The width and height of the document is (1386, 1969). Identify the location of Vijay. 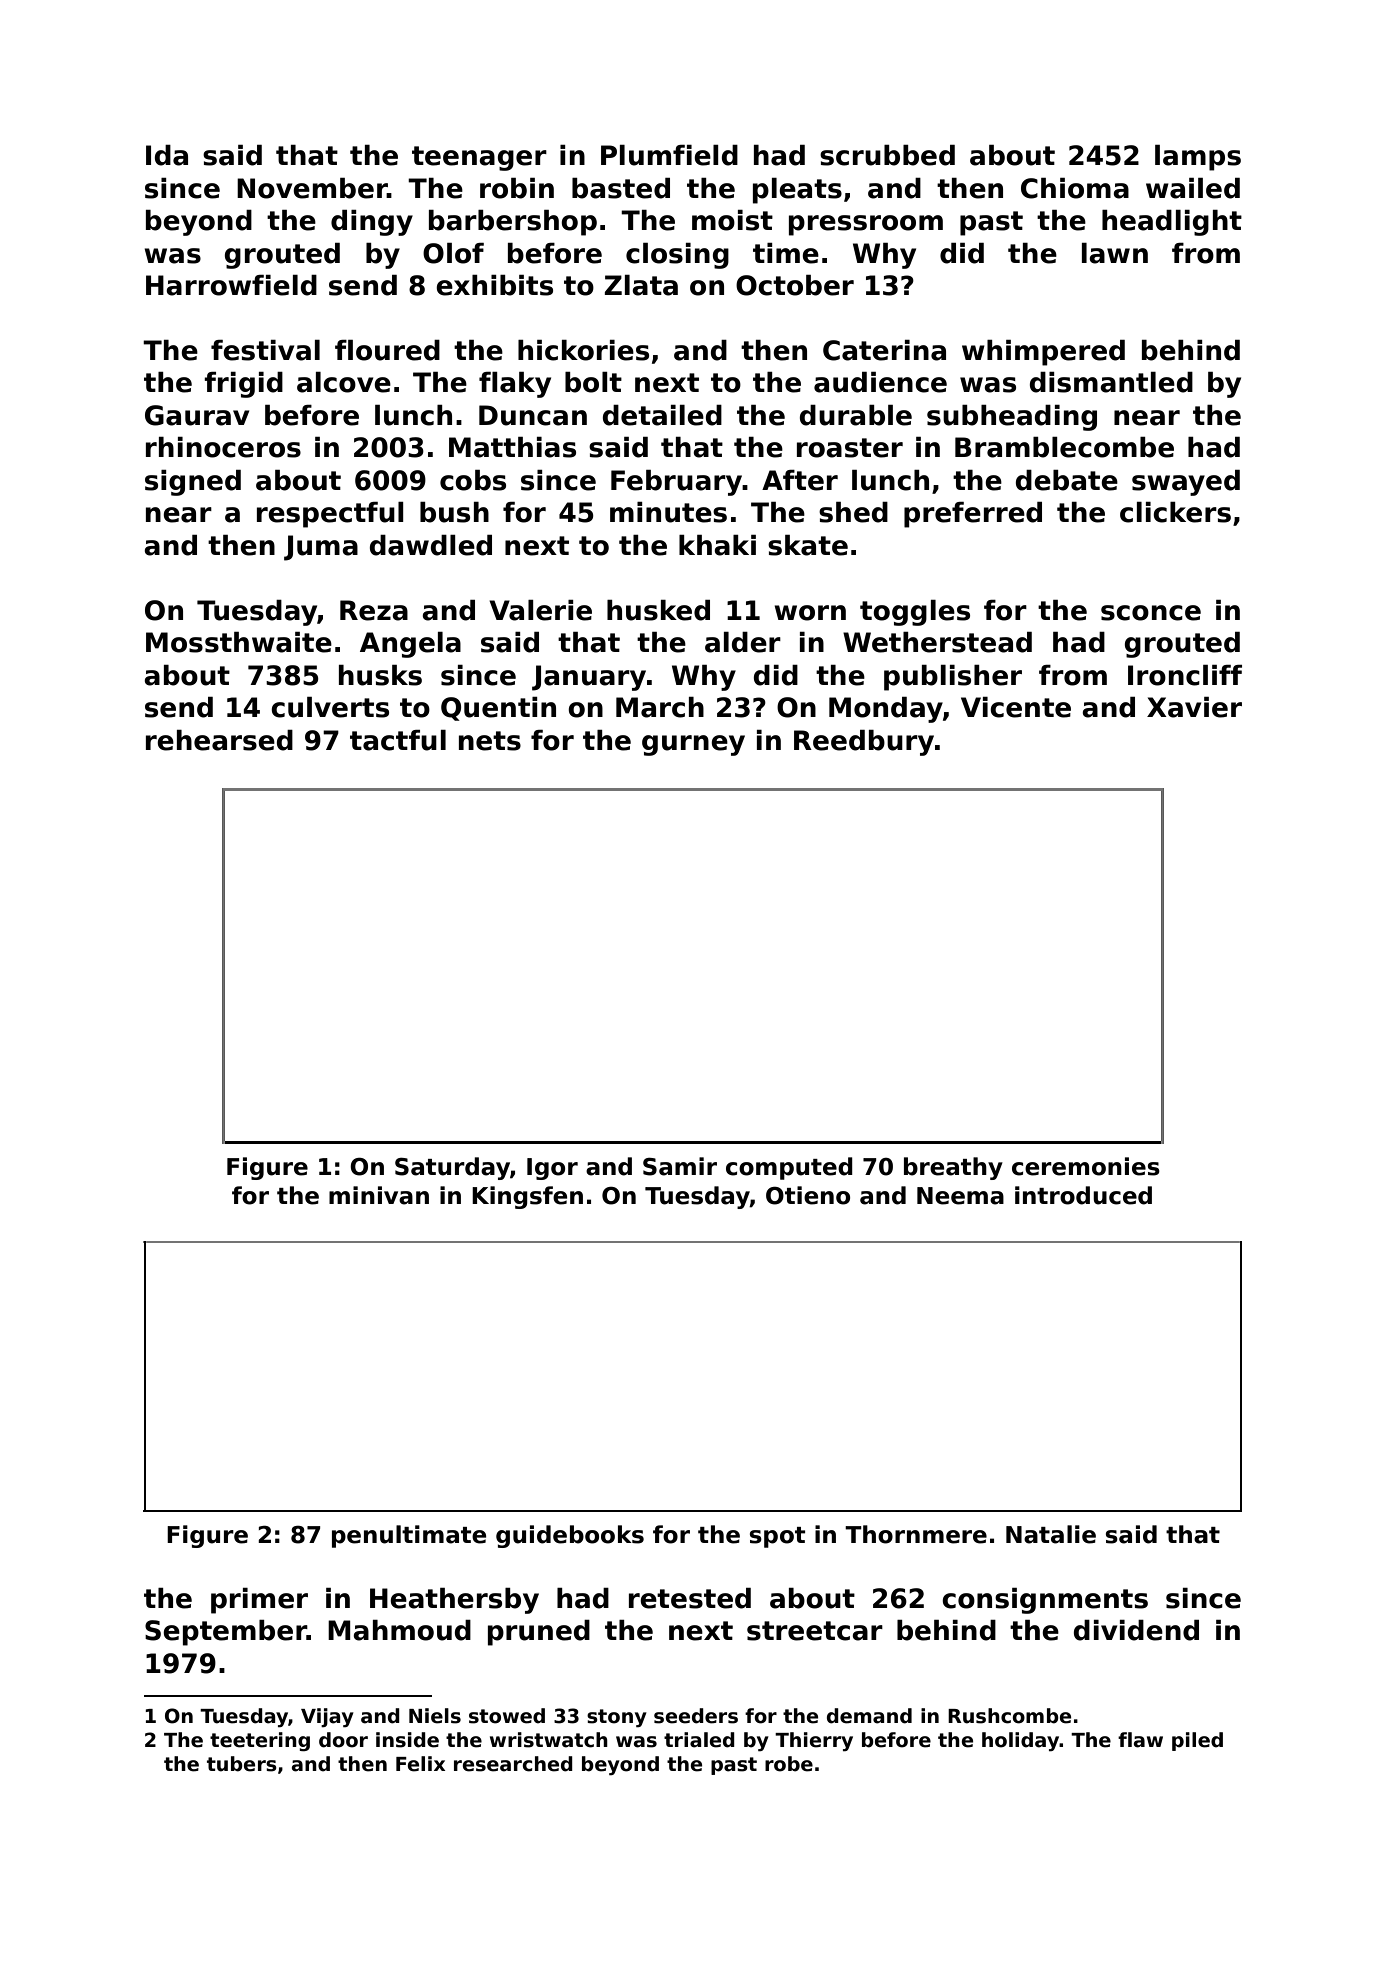
(327, 1717).
